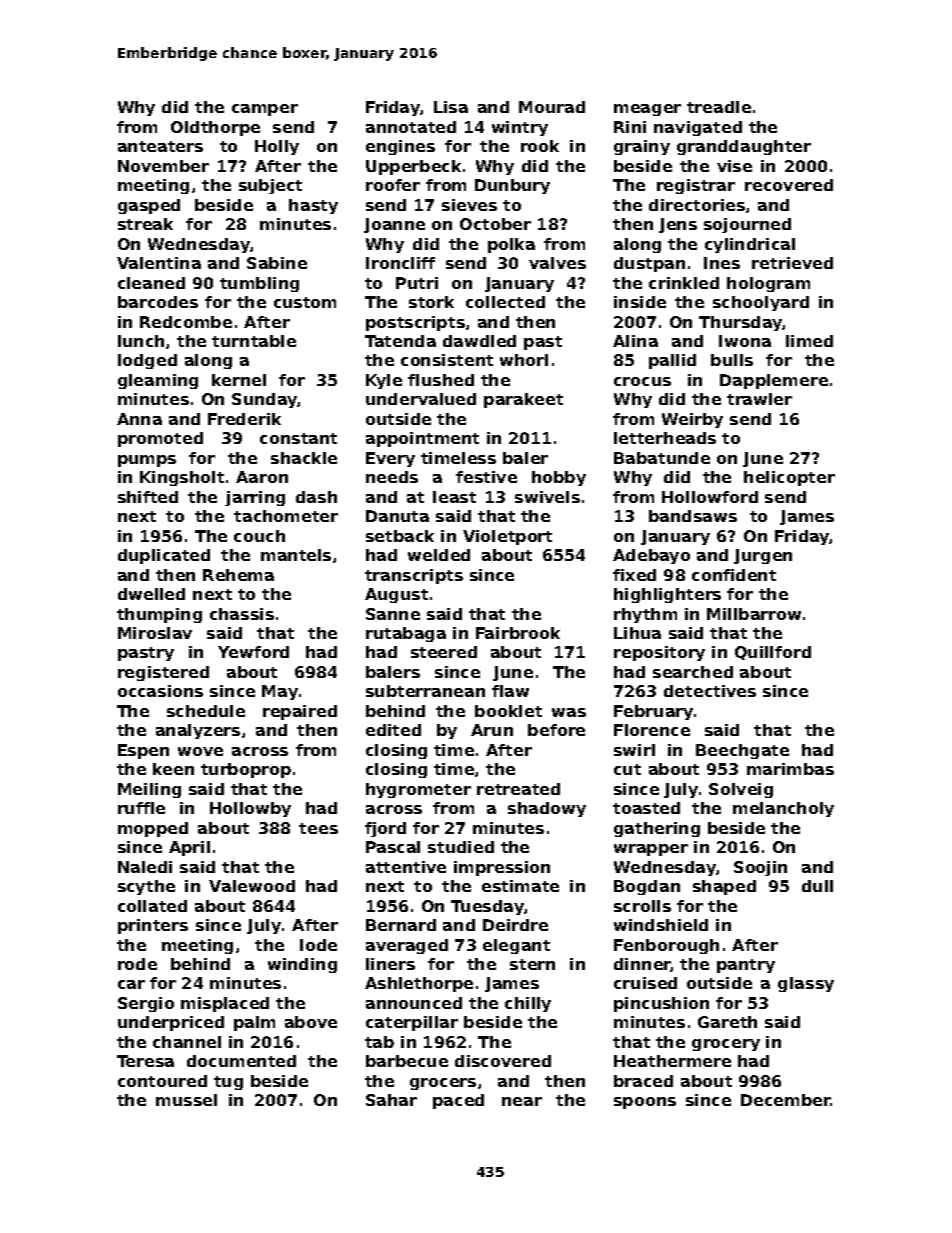  What do you see at coordinates (719, 107) in the screenshot?
I see `treadle` at bounding box center [719, 107].
